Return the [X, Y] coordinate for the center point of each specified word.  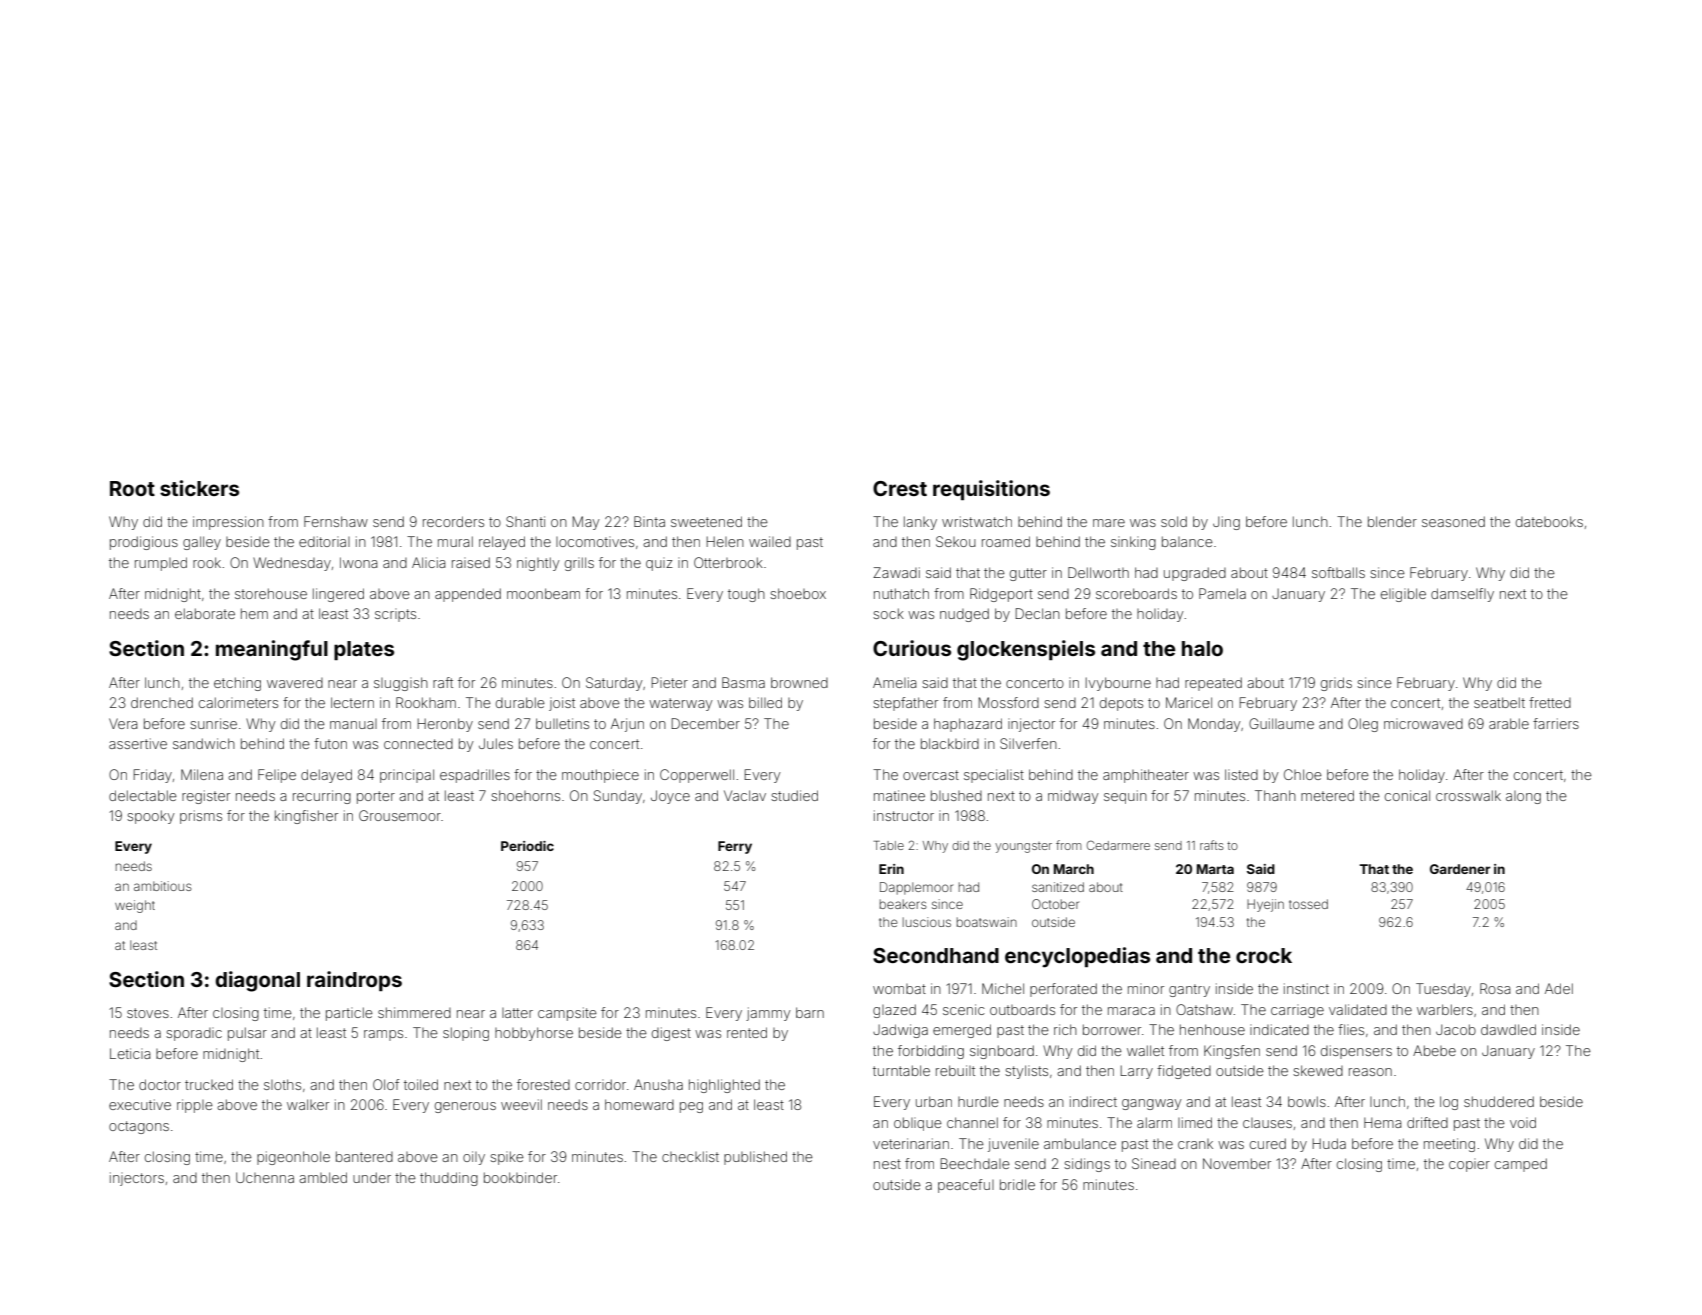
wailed [770, 541]
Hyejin [1265, 905]
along [1523, 797]
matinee [899, 795]
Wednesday [292, 564]
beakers [903, 904]
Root [132, 488]
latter [517, 1013]
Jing [1226, 523]
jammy [768, 1014]
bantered [364, 1156]
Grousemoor [400, 815]
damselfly [1462, 595]
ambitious [163, 886]
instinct [1306, 988]
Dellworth [1098, 572]
